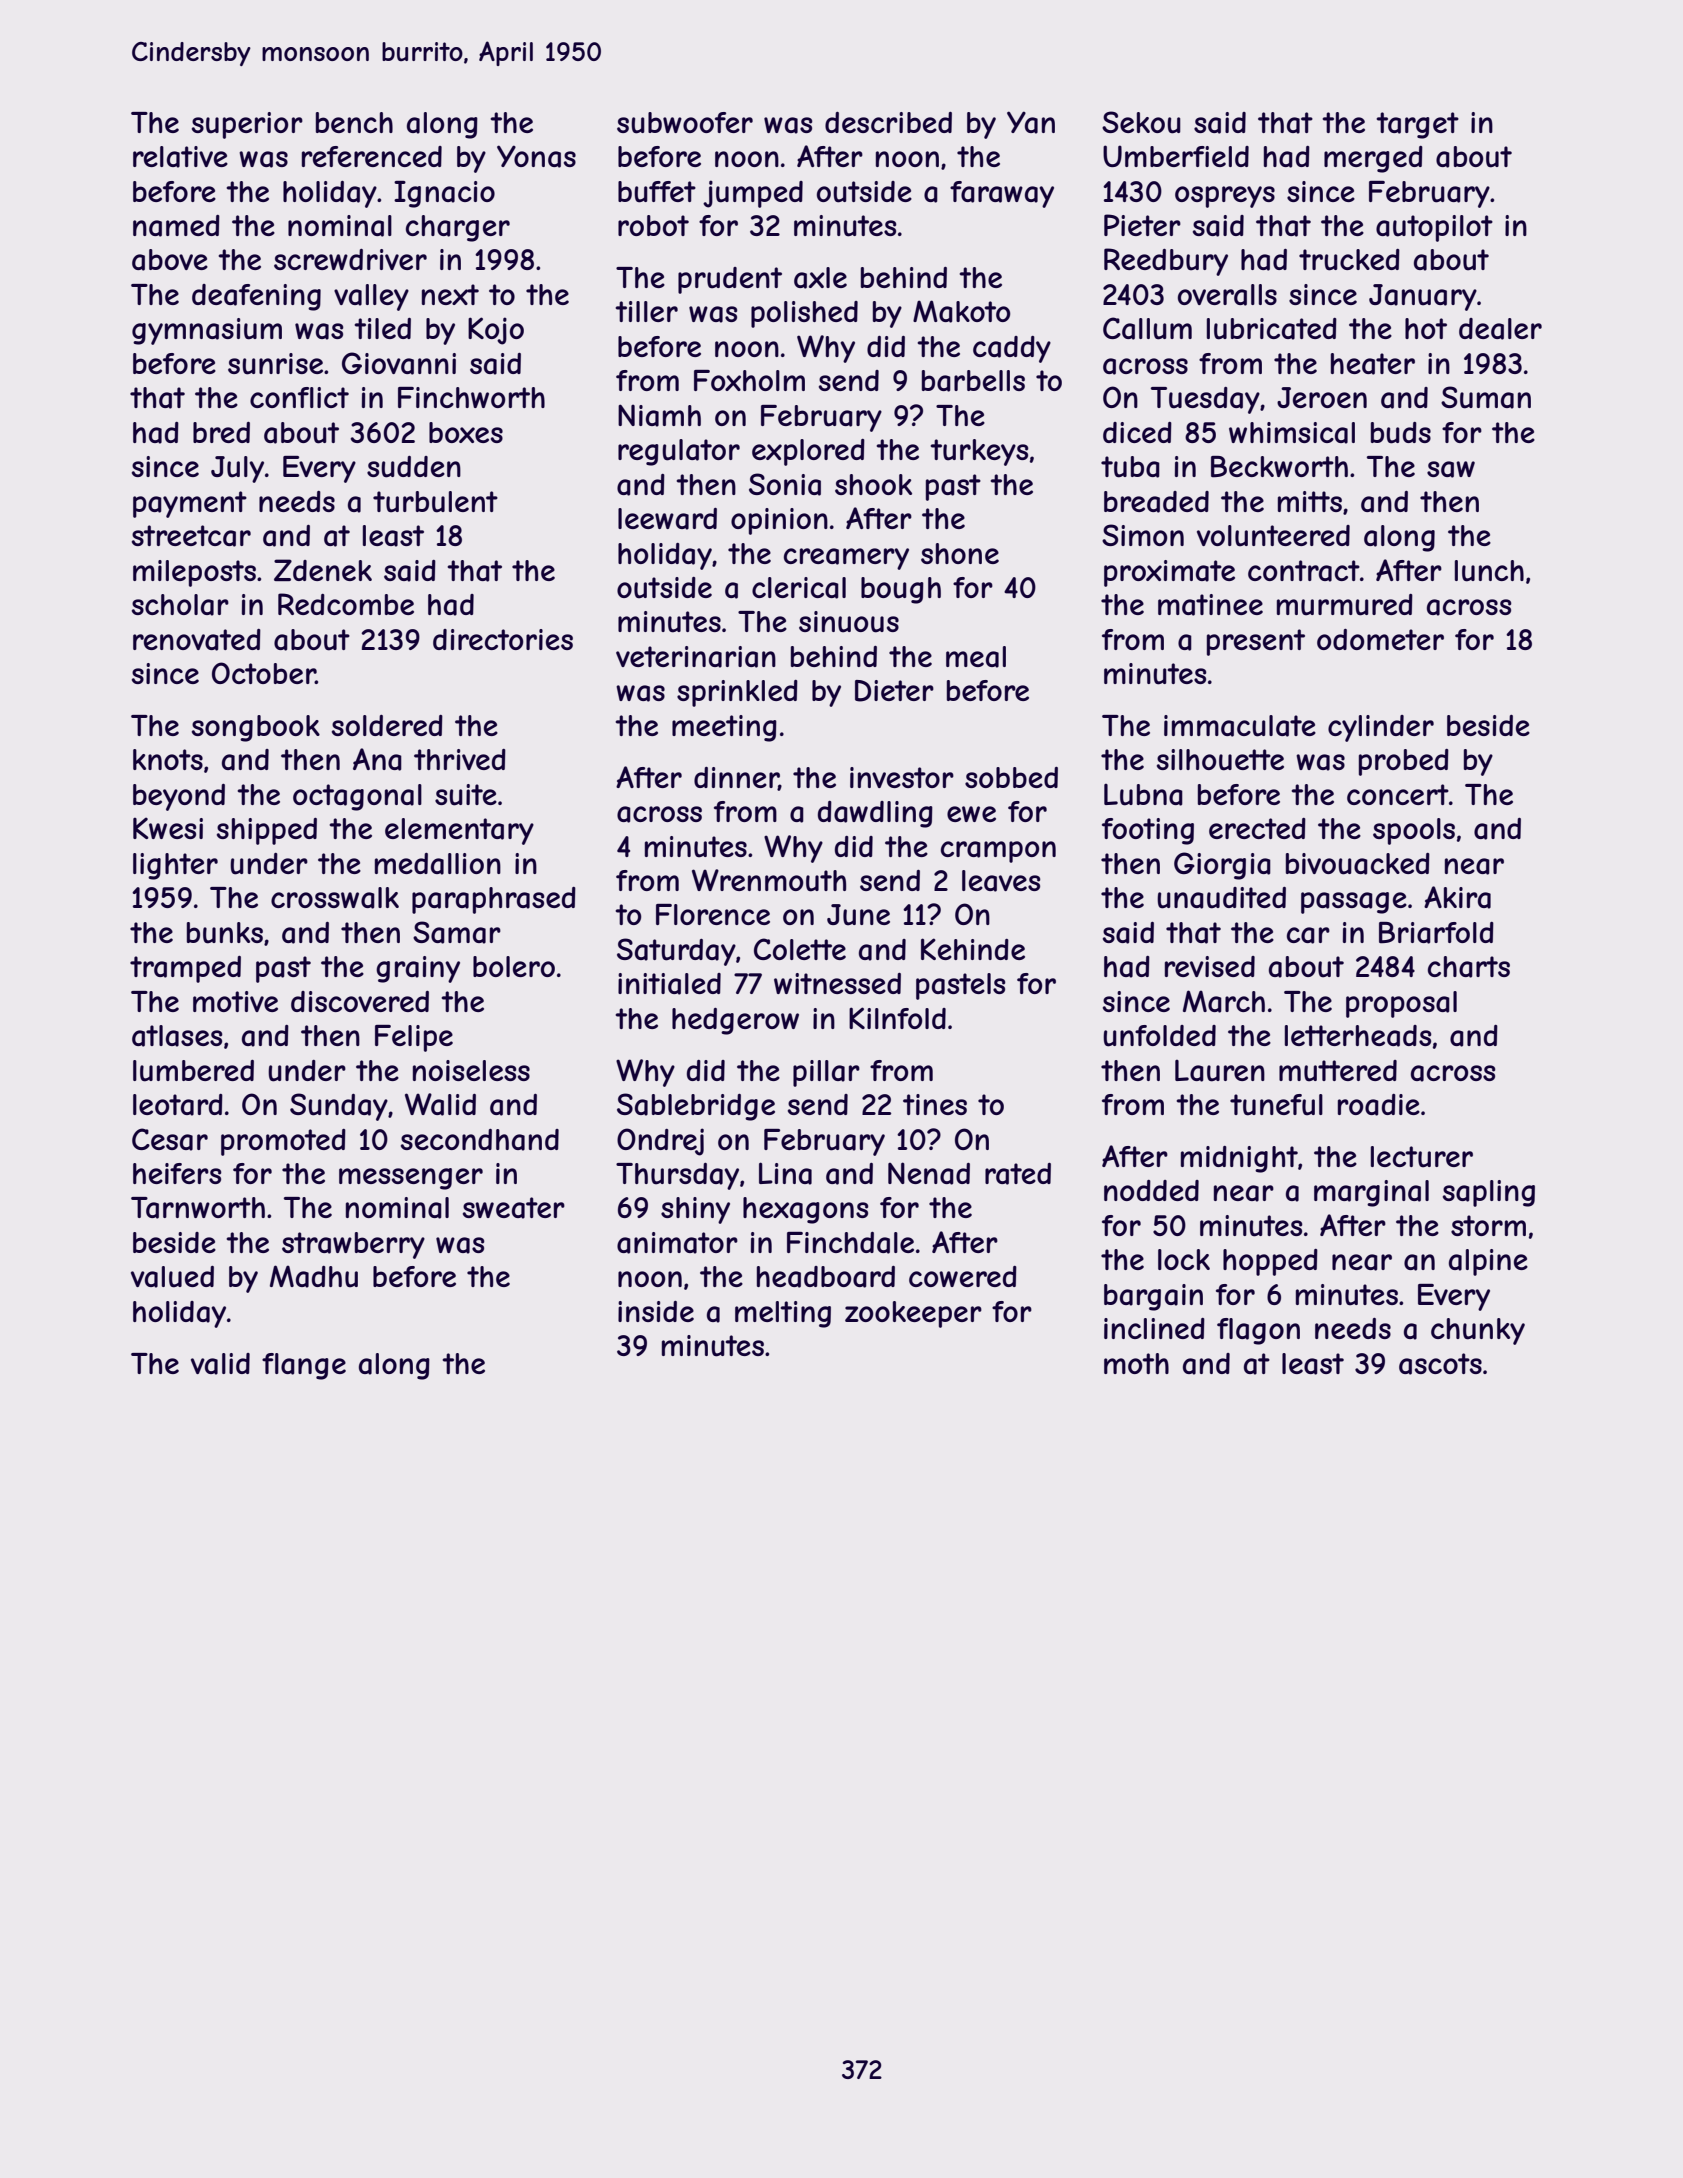  Describe the element at coordinates (656, 1311) in the screenshot. I see `inside` at that location.
